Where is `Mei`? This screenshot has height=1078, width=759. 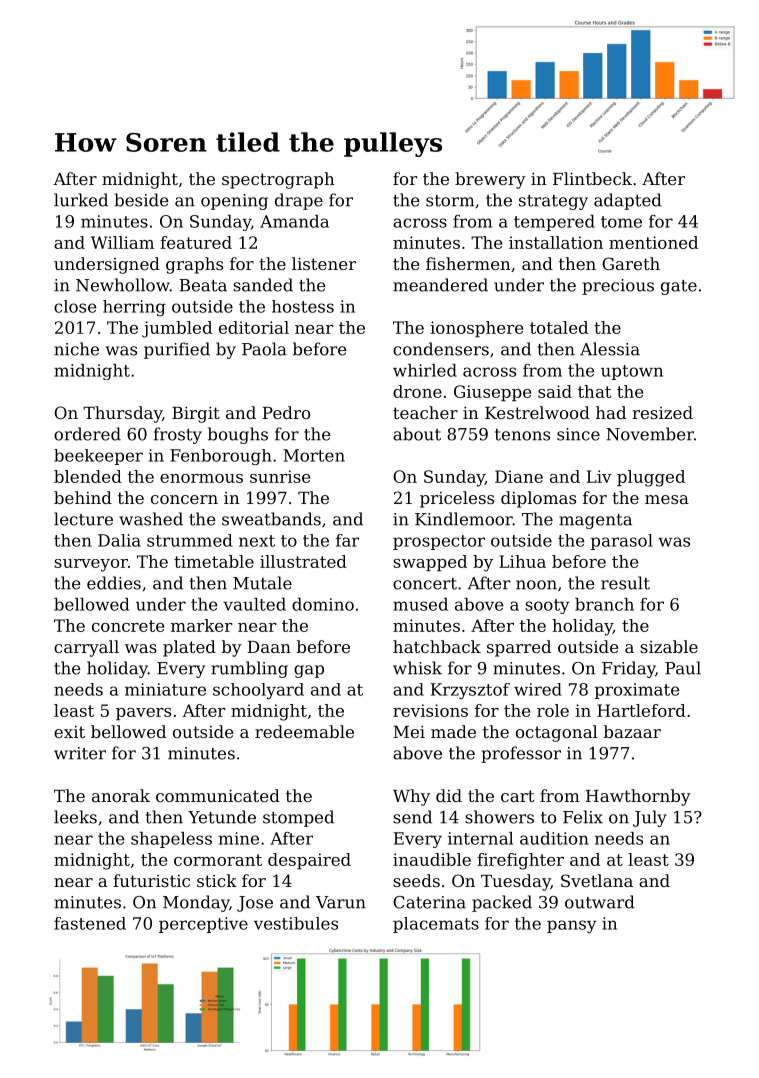 Mei is located at coordinates (409, 732).
